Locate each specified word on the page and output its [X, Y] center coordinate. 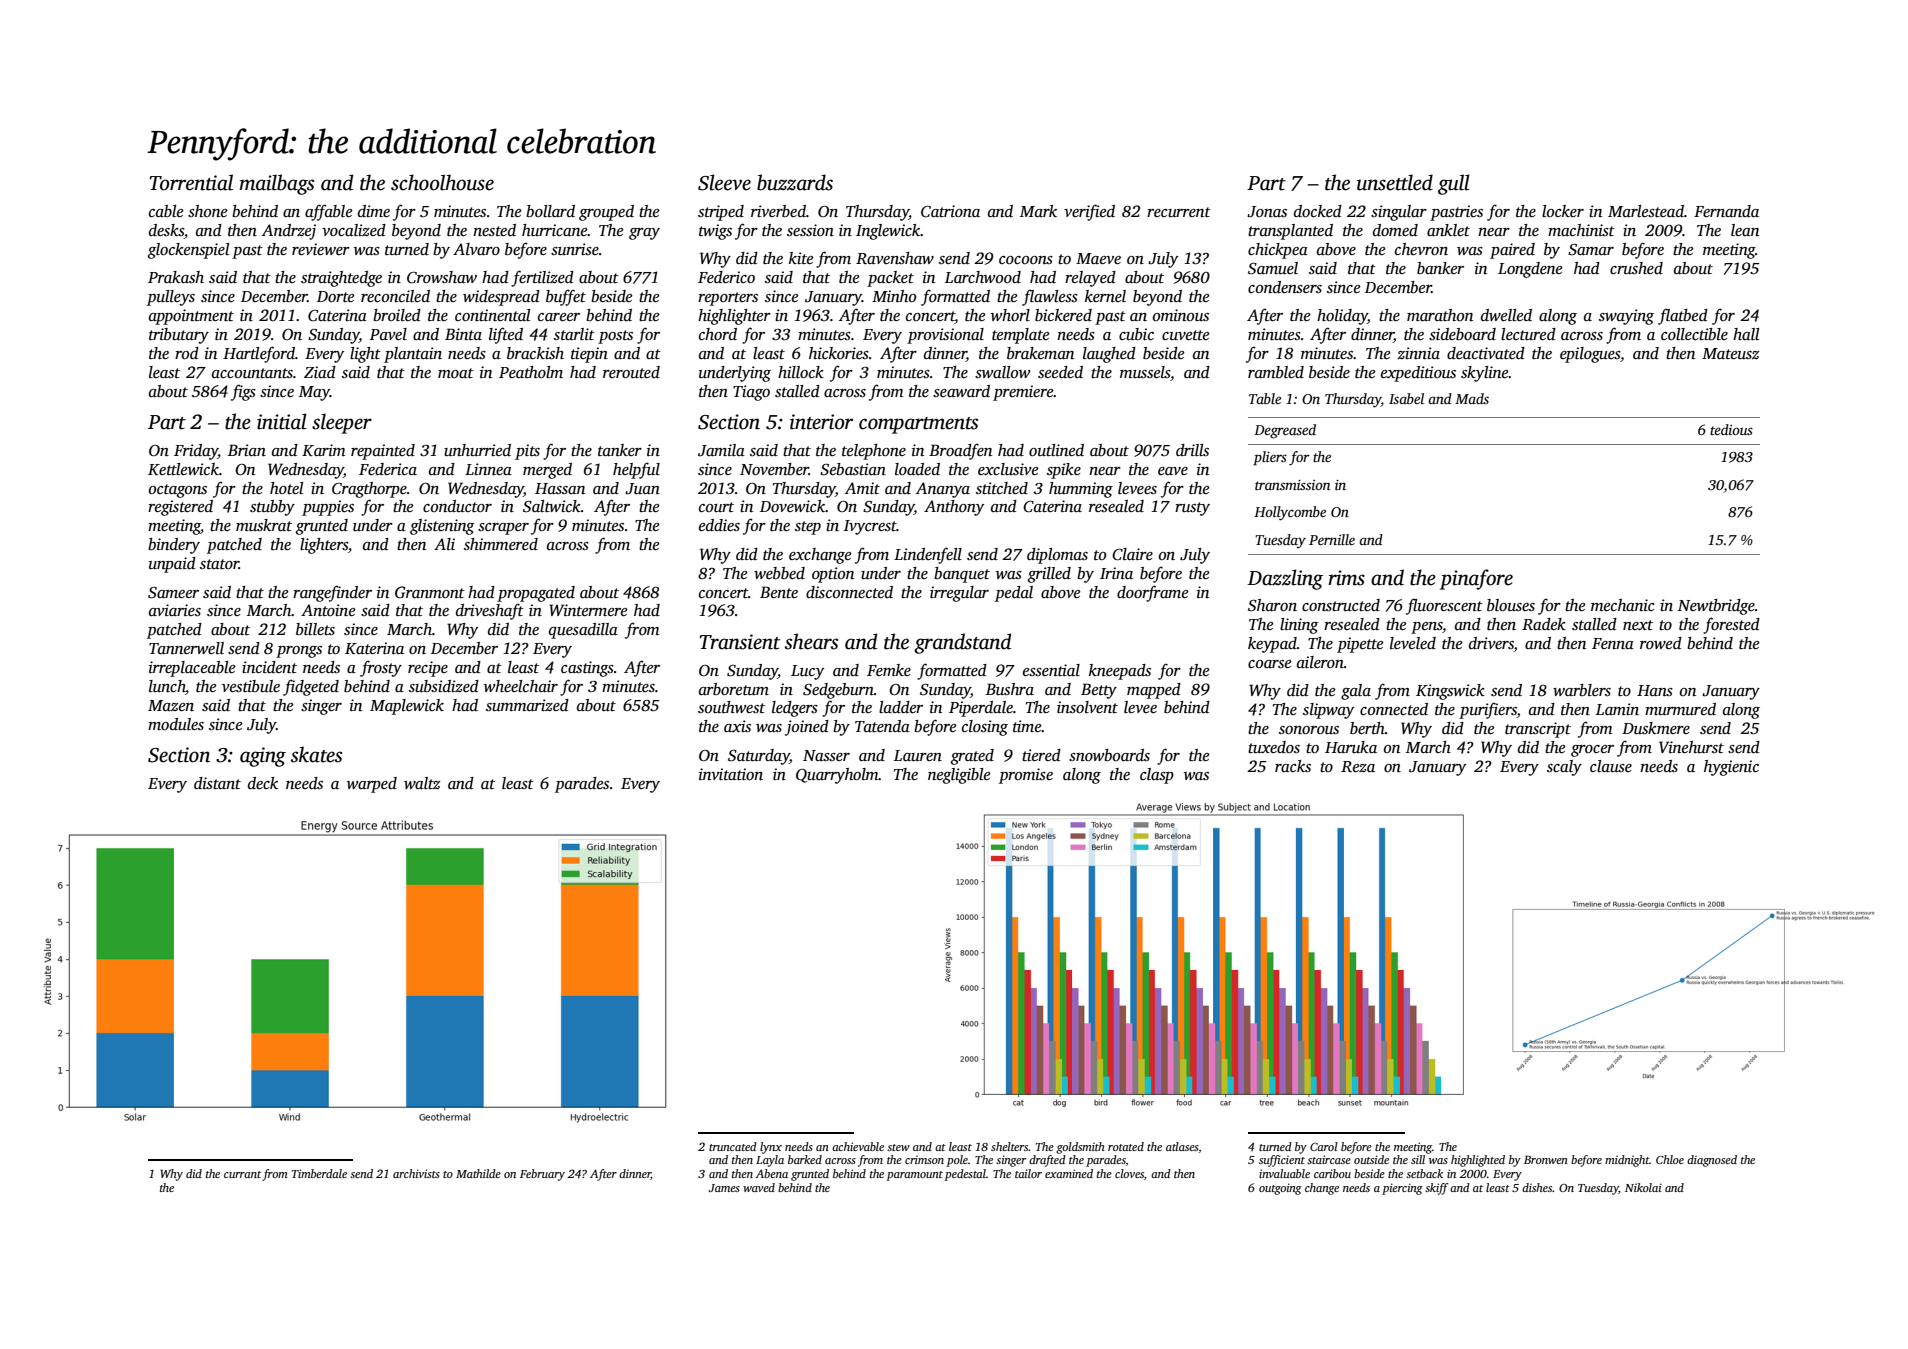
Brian [247, 450]
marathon [1440, 315]
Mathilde [478, 1173]
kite [801, 258]
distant [217, 783]
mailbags [276, 184]
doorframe [1152, 593]
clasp [1157, 776]
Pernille [1332, 539]
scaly [1564, 768]
